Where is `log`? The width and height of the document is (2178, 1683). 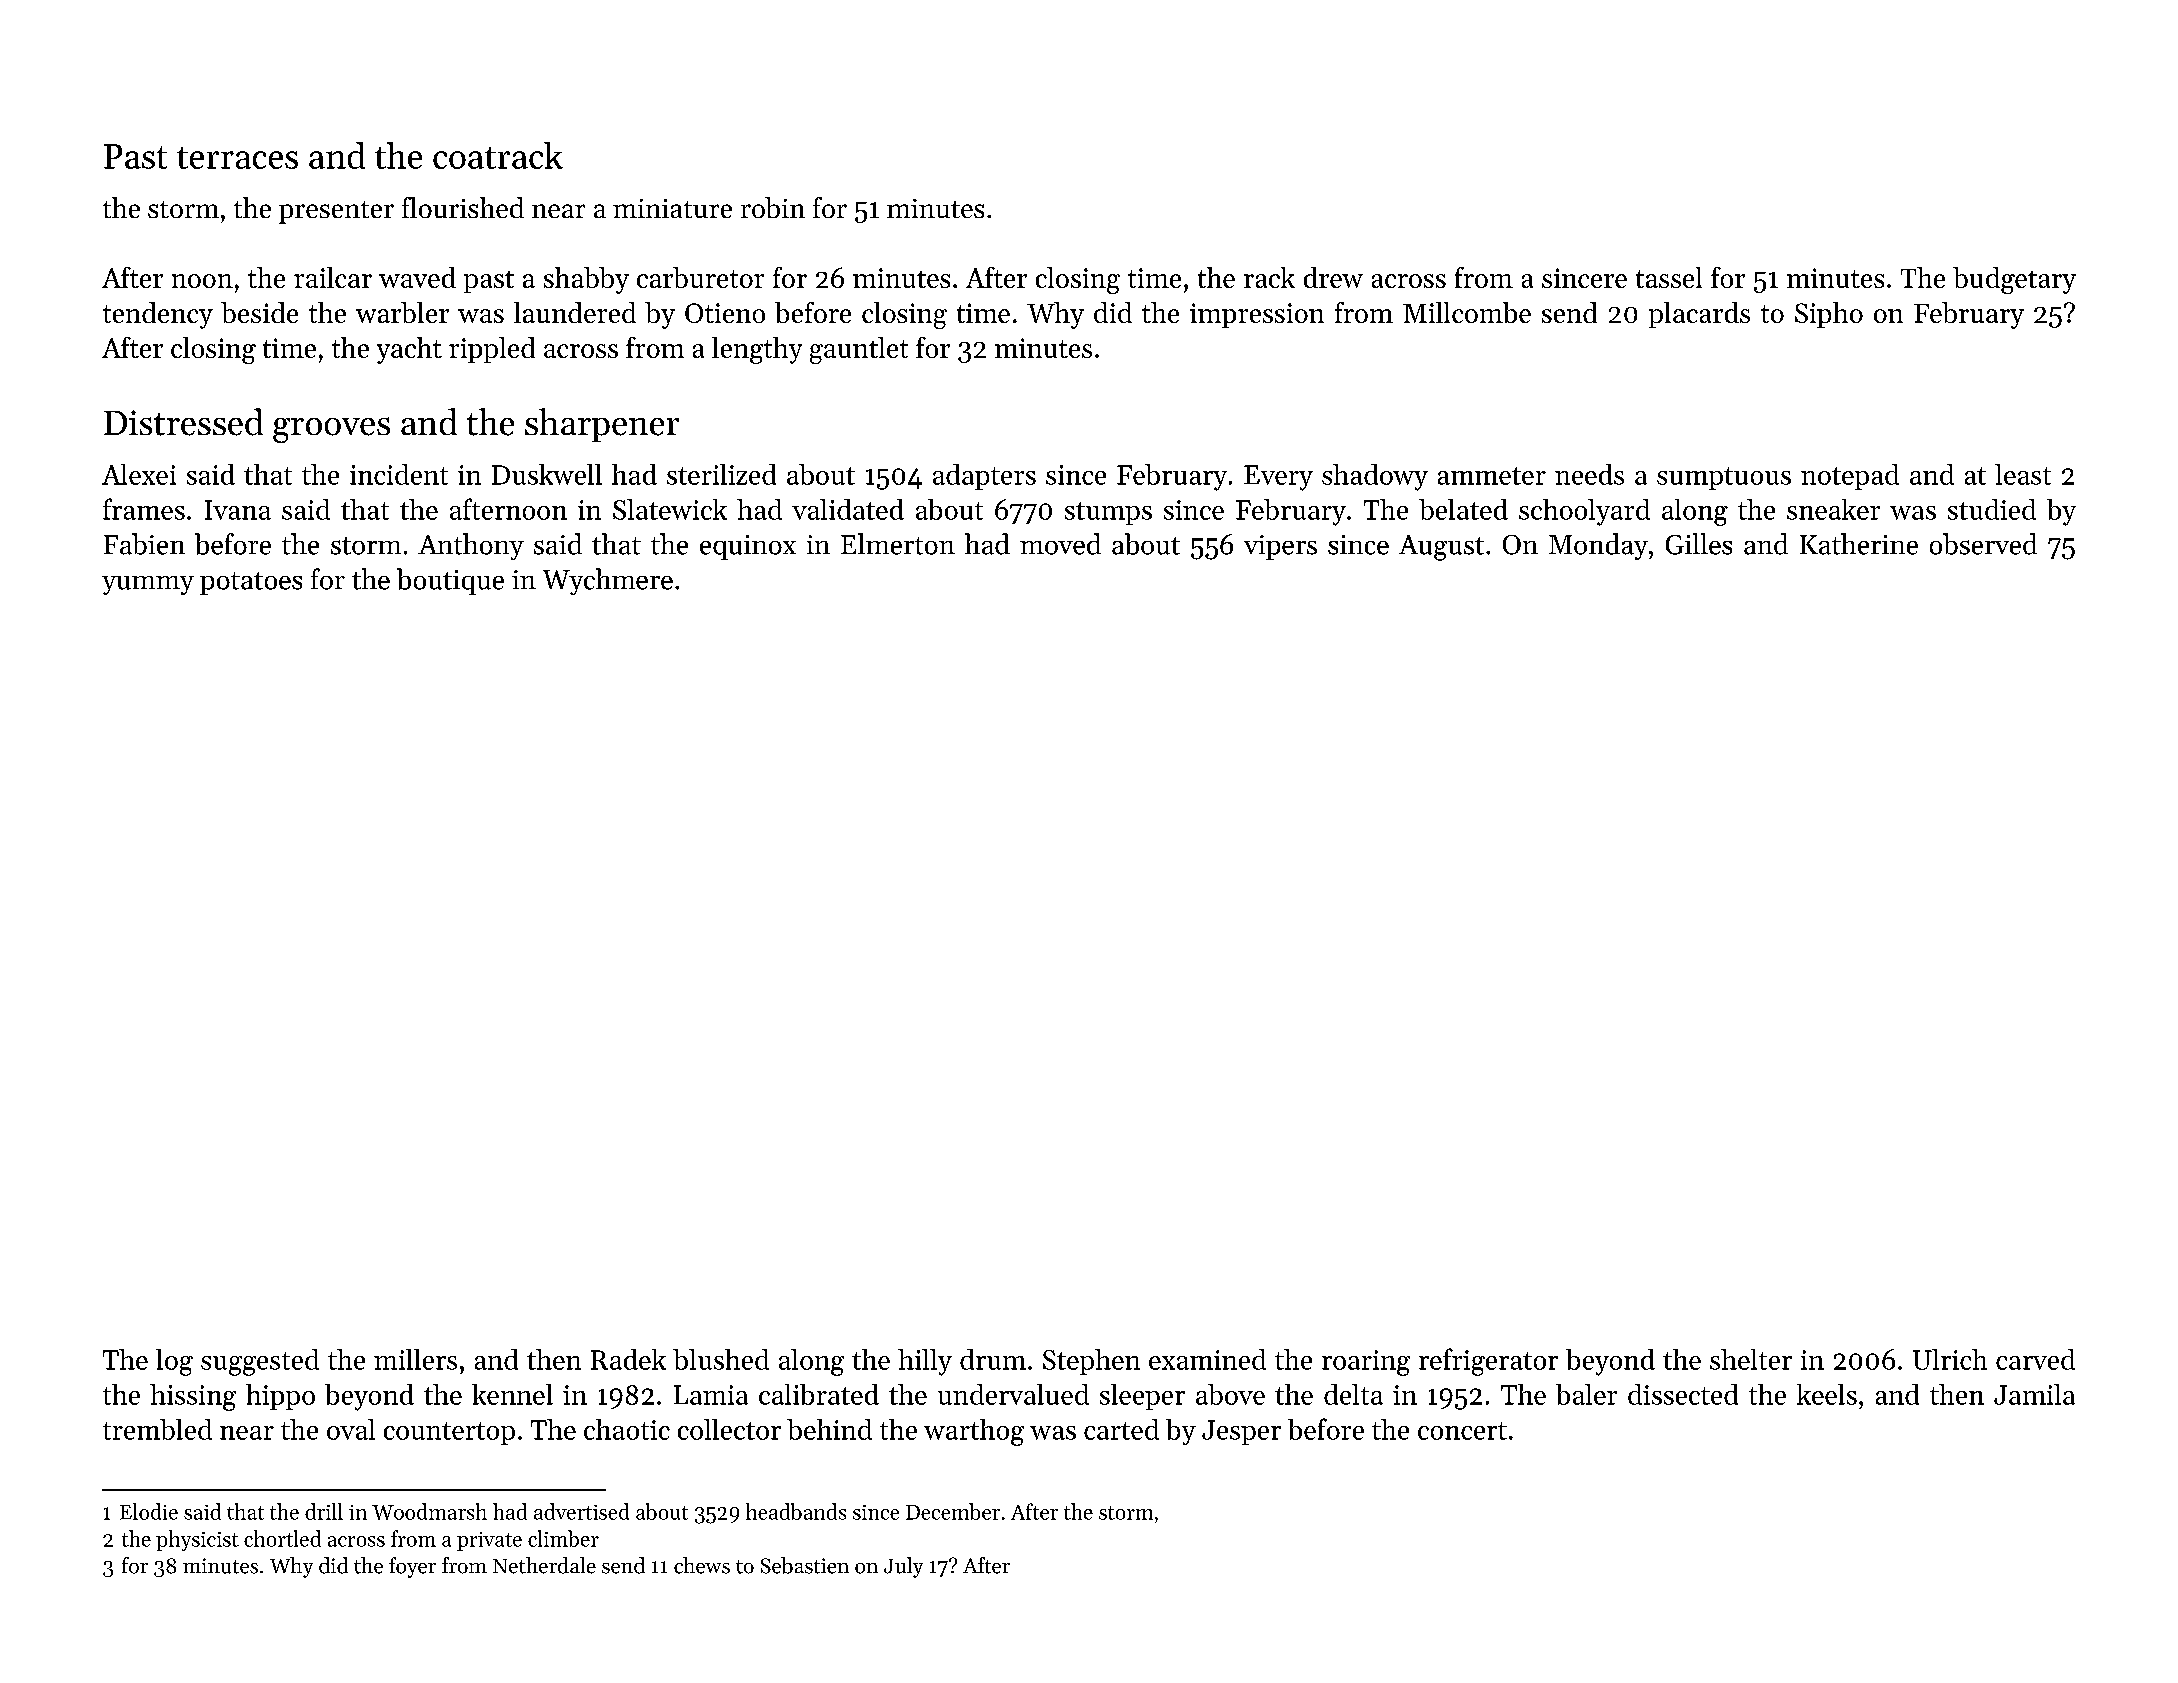
log is located at coordinates (174, 1362).
